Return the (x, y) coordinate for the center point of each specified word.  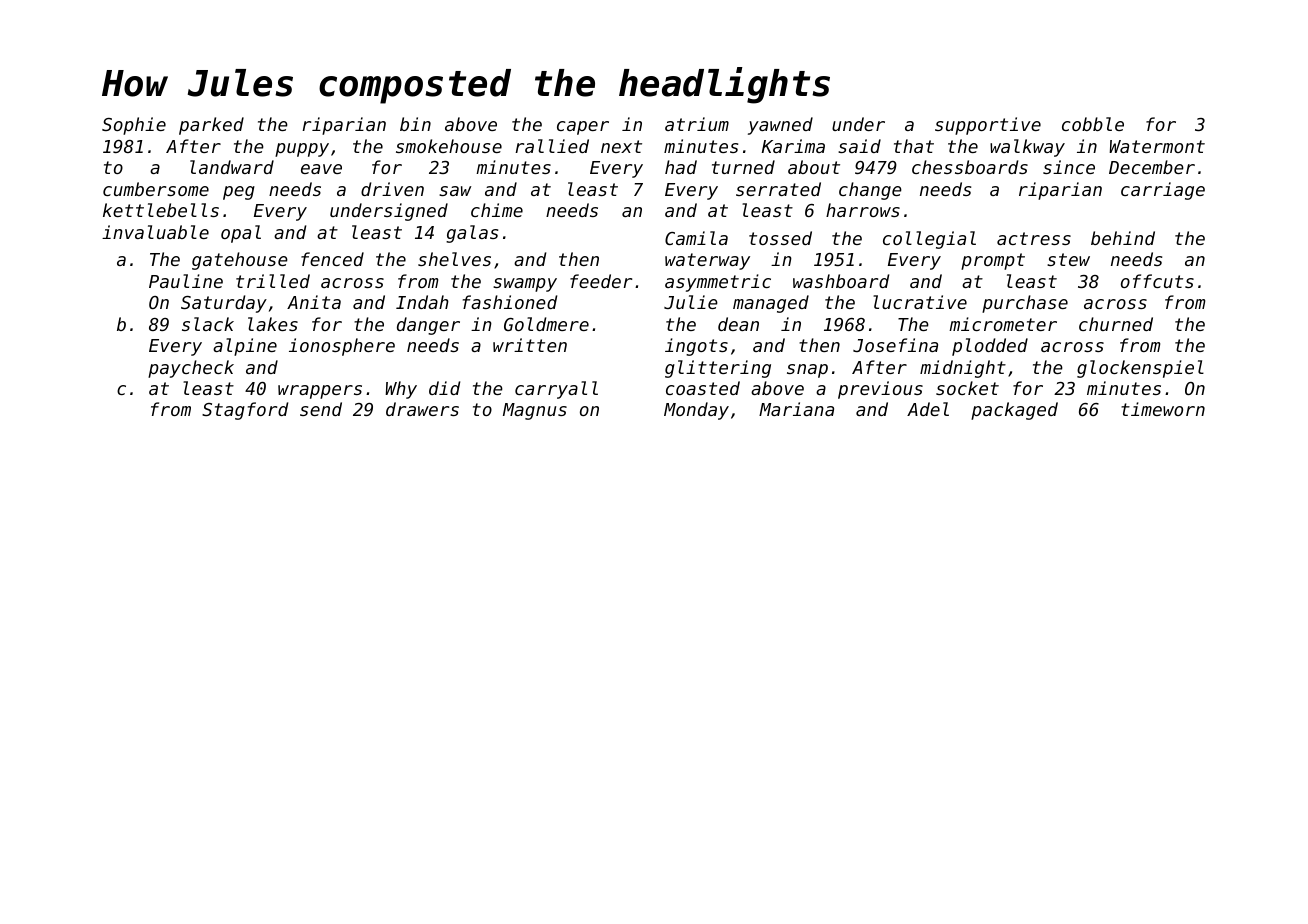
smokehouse (449, 146)
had (681, 167)
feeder (601, 281)
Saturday (224, 304)
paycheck (191, 369)
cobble (1093, 124)
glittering (718, 369)
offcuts (1157, 281)
